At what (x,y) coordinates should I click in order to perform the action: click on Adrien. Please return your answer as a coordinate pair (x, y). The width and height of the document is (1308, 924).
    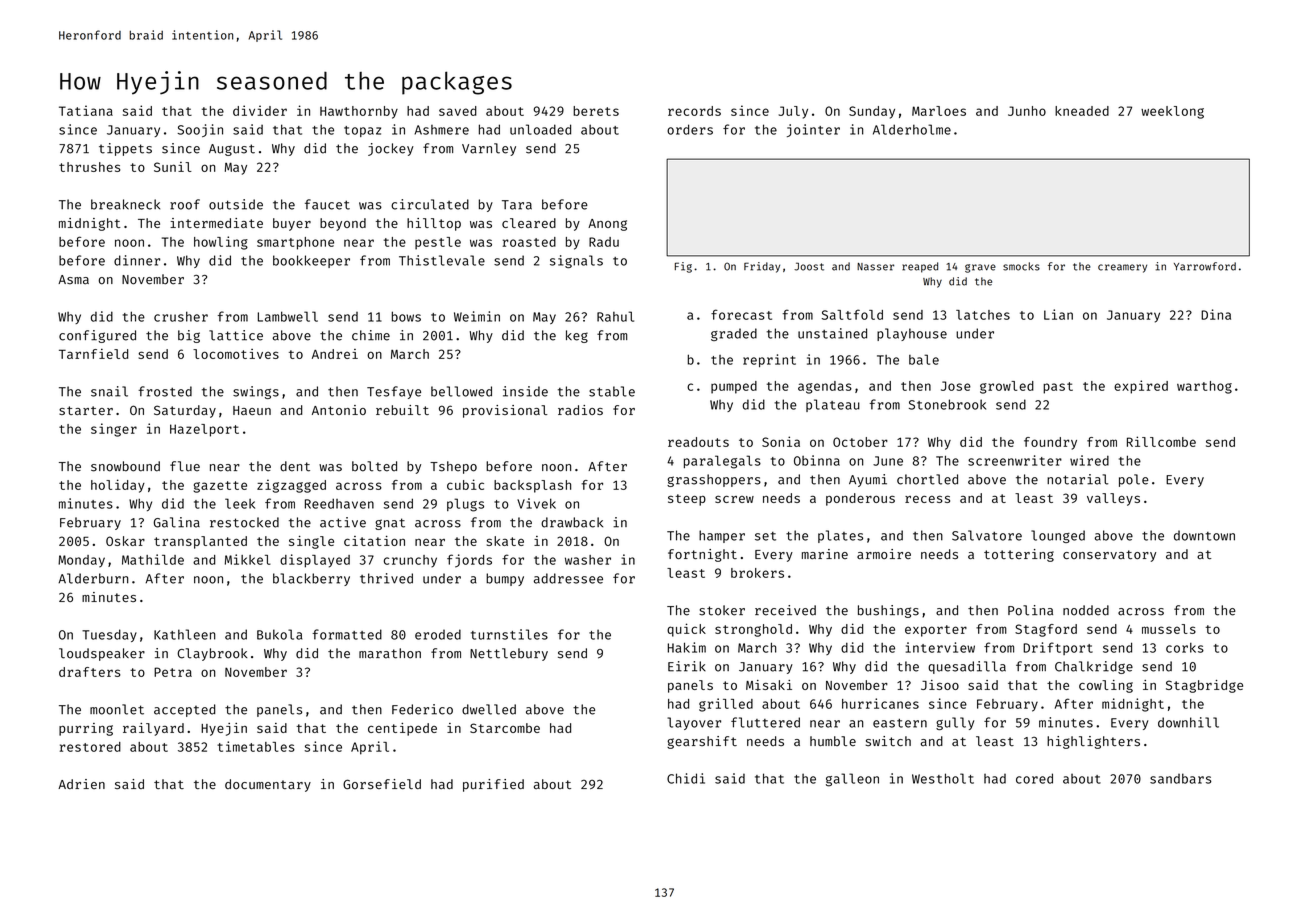
    Looking at the image, I should click on (81, 784).
